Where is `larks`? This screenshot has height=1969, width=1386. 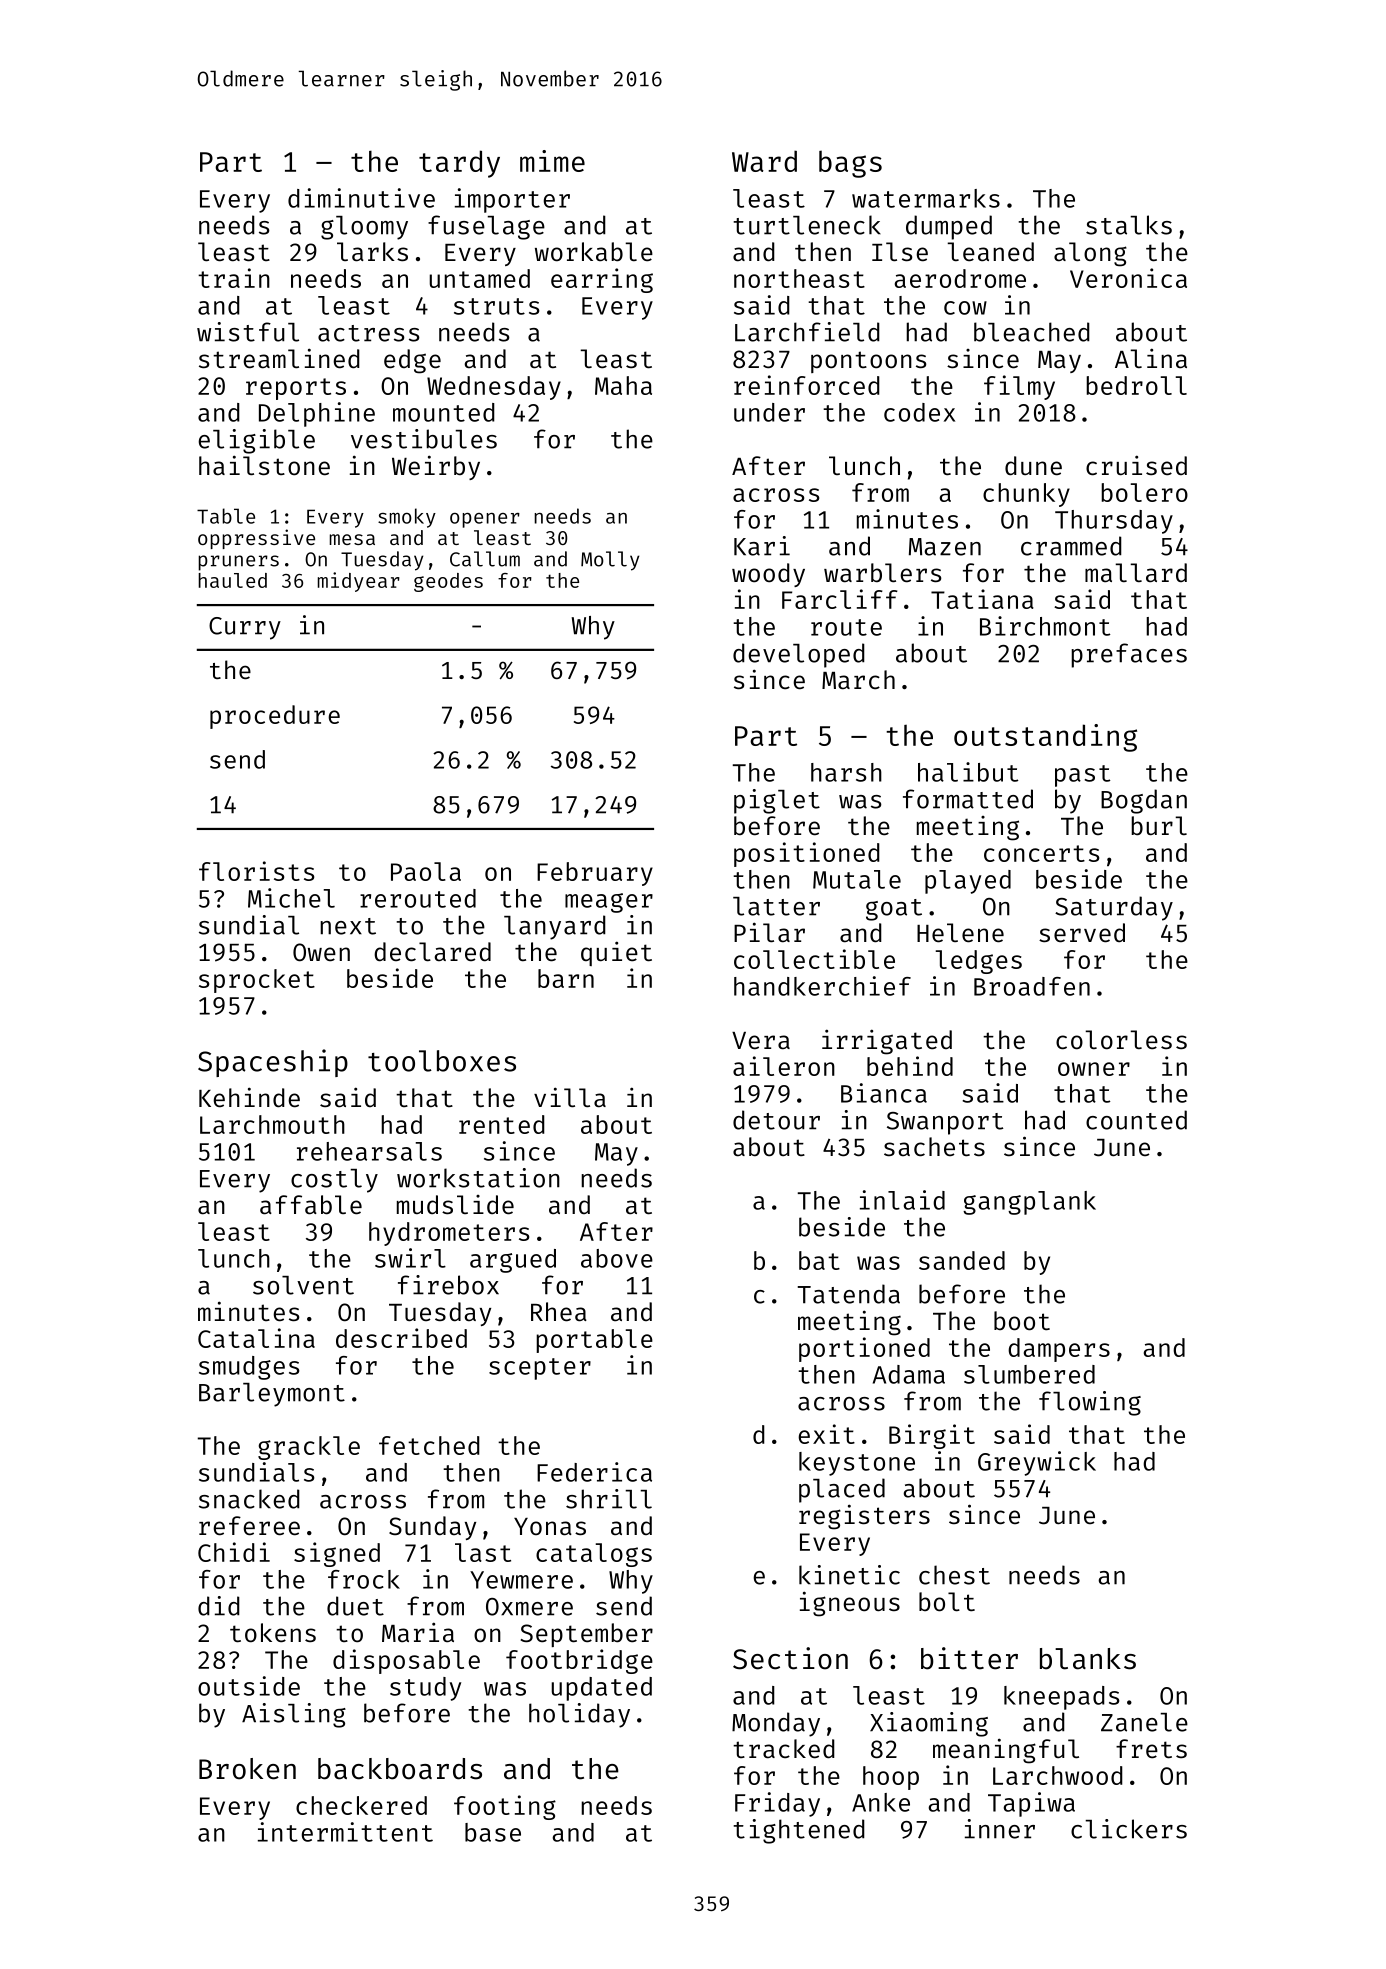 larks is located at coordinates (372, 252).
